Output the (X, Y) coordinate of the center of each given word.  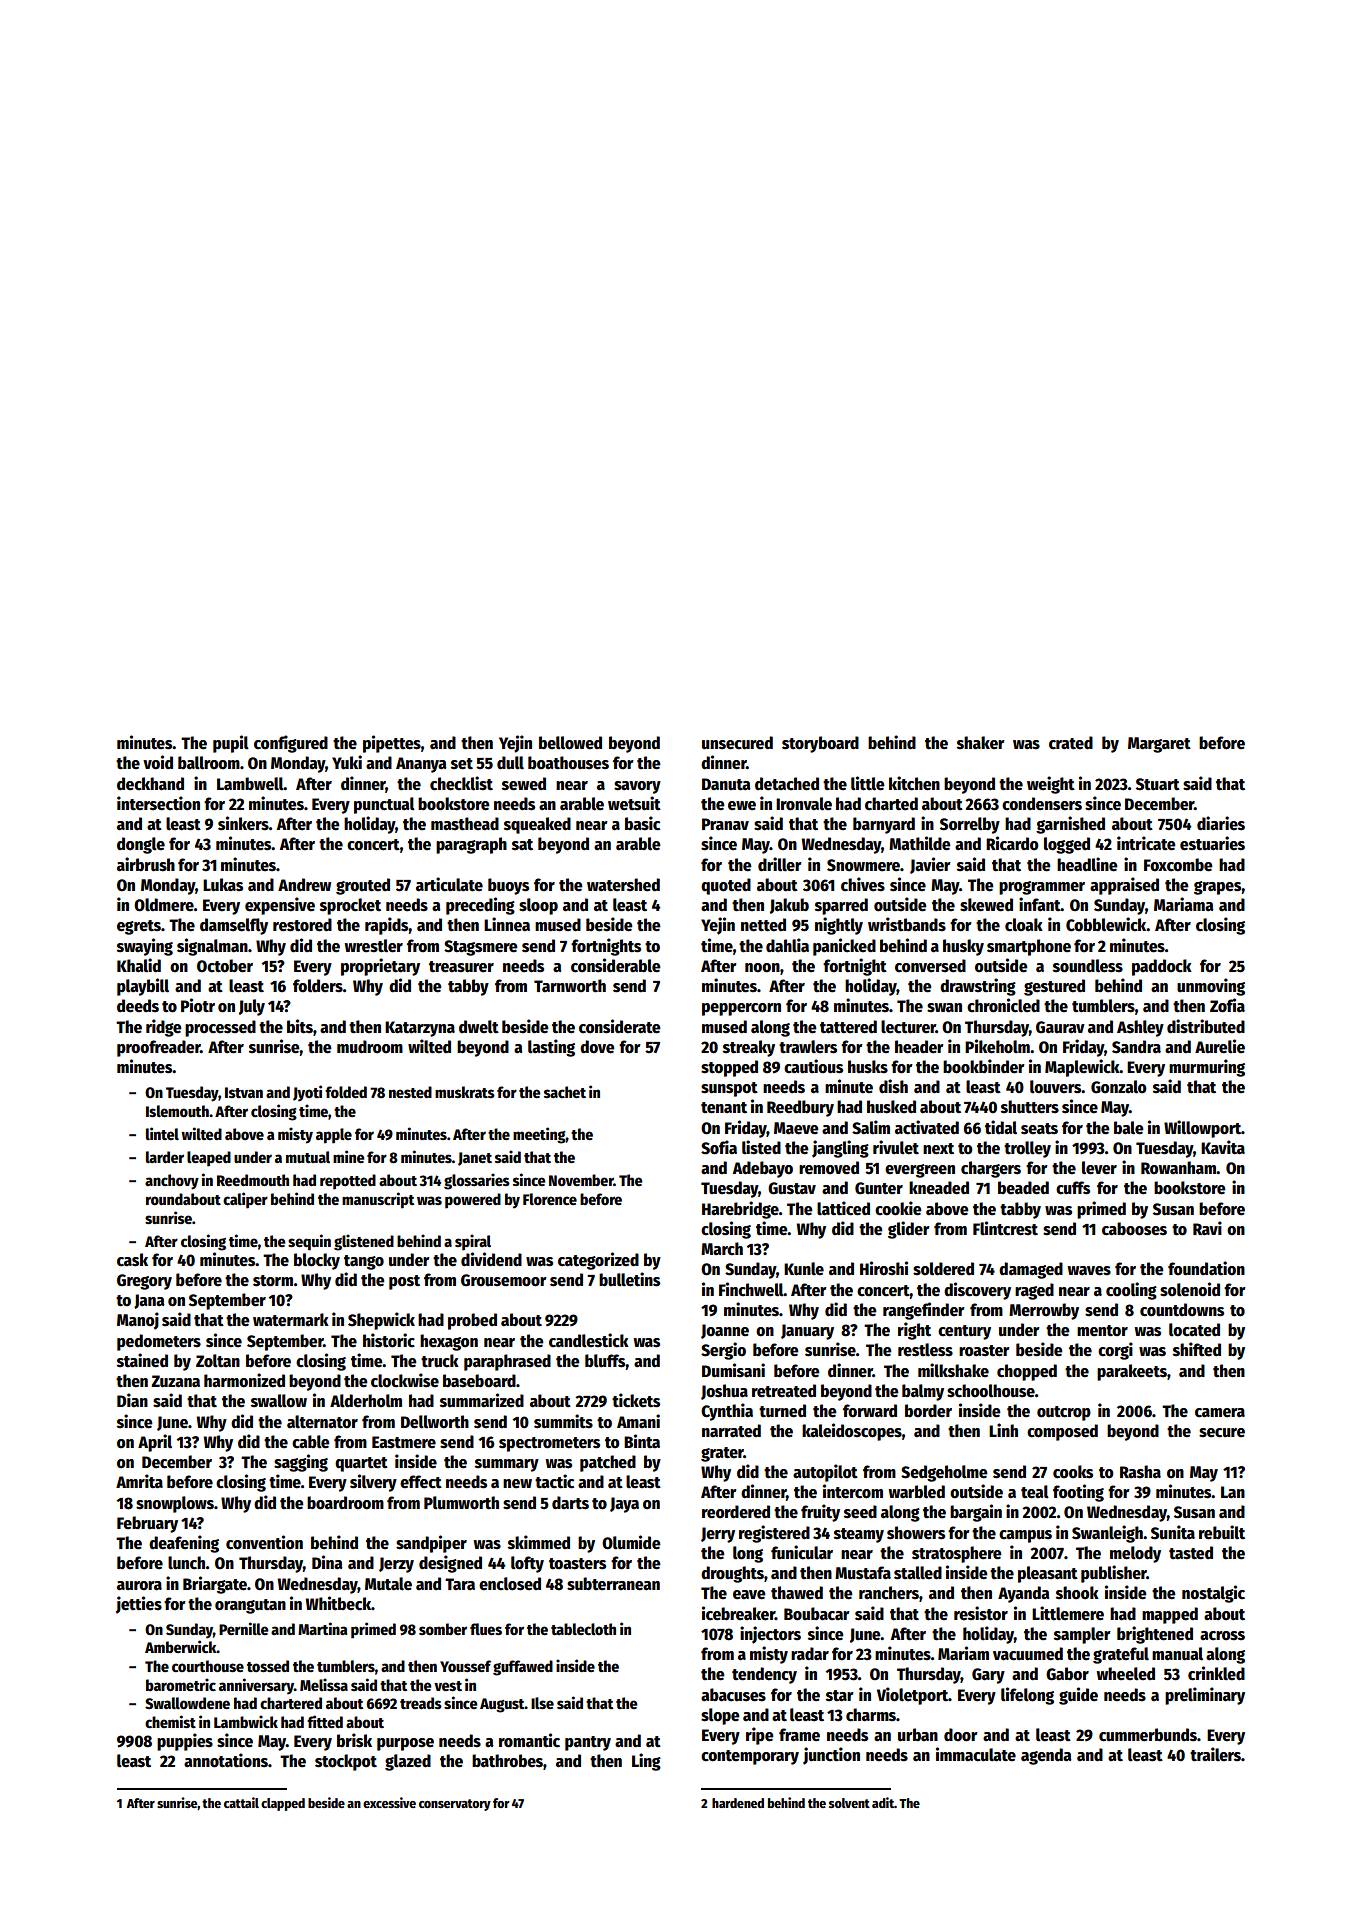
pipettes (392, 744)
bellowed (570, 743)
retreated (784, 1391)
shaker (981, 743)
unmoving (1211, 987)
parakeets (1132, 1372)
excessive (389, 1802)
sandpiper (431, 1544)
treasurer (461, 967)
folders (318, 986)
